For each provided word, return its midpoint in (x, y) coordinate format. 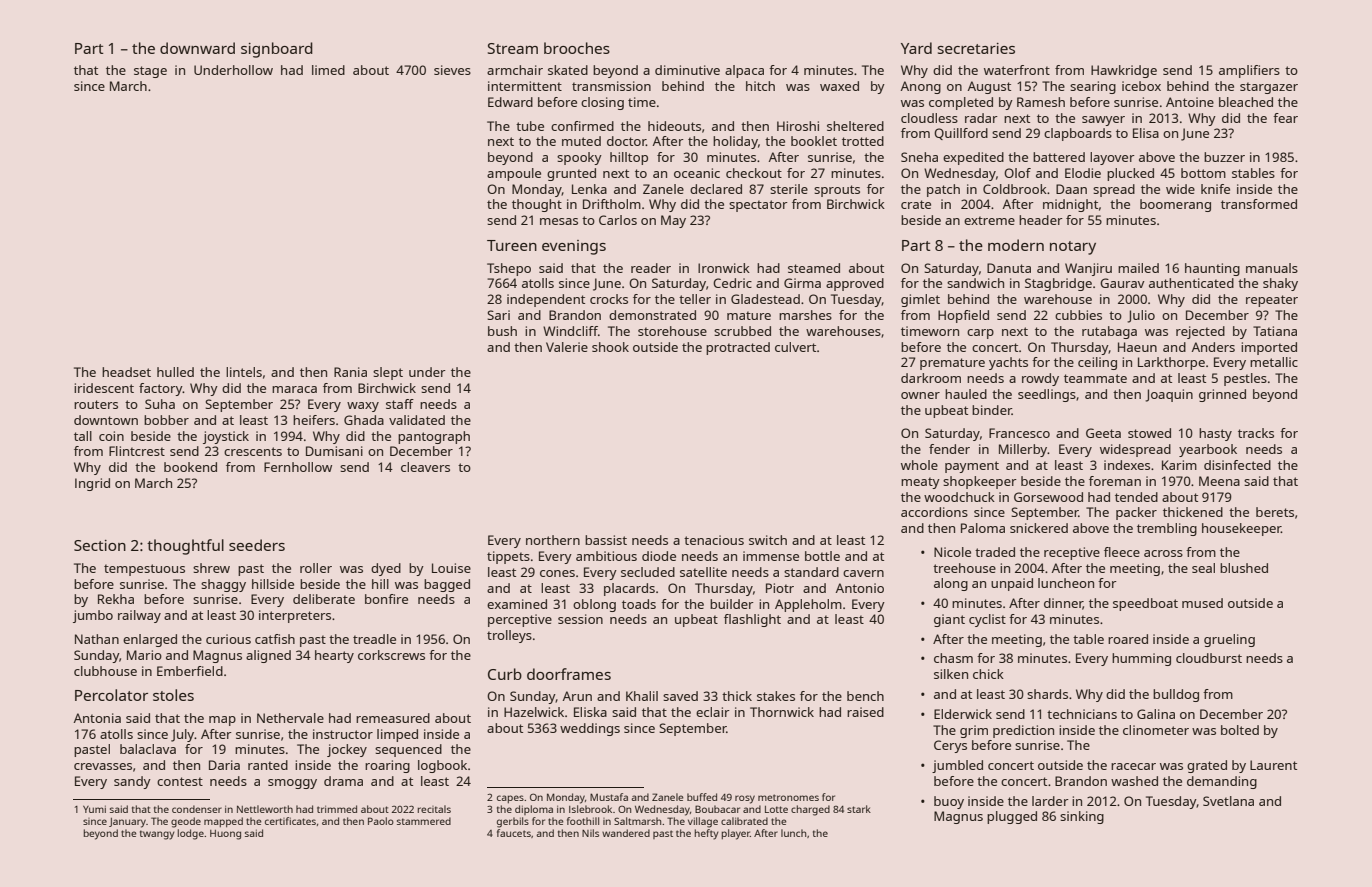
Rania (350, 372)
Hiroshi (798, 126)
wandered (626, 833)
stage (150, 72)
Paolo (381, 821)
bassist (606, 540)
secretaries (976, 48)
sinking (1082, 817)
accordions (934, 512)
